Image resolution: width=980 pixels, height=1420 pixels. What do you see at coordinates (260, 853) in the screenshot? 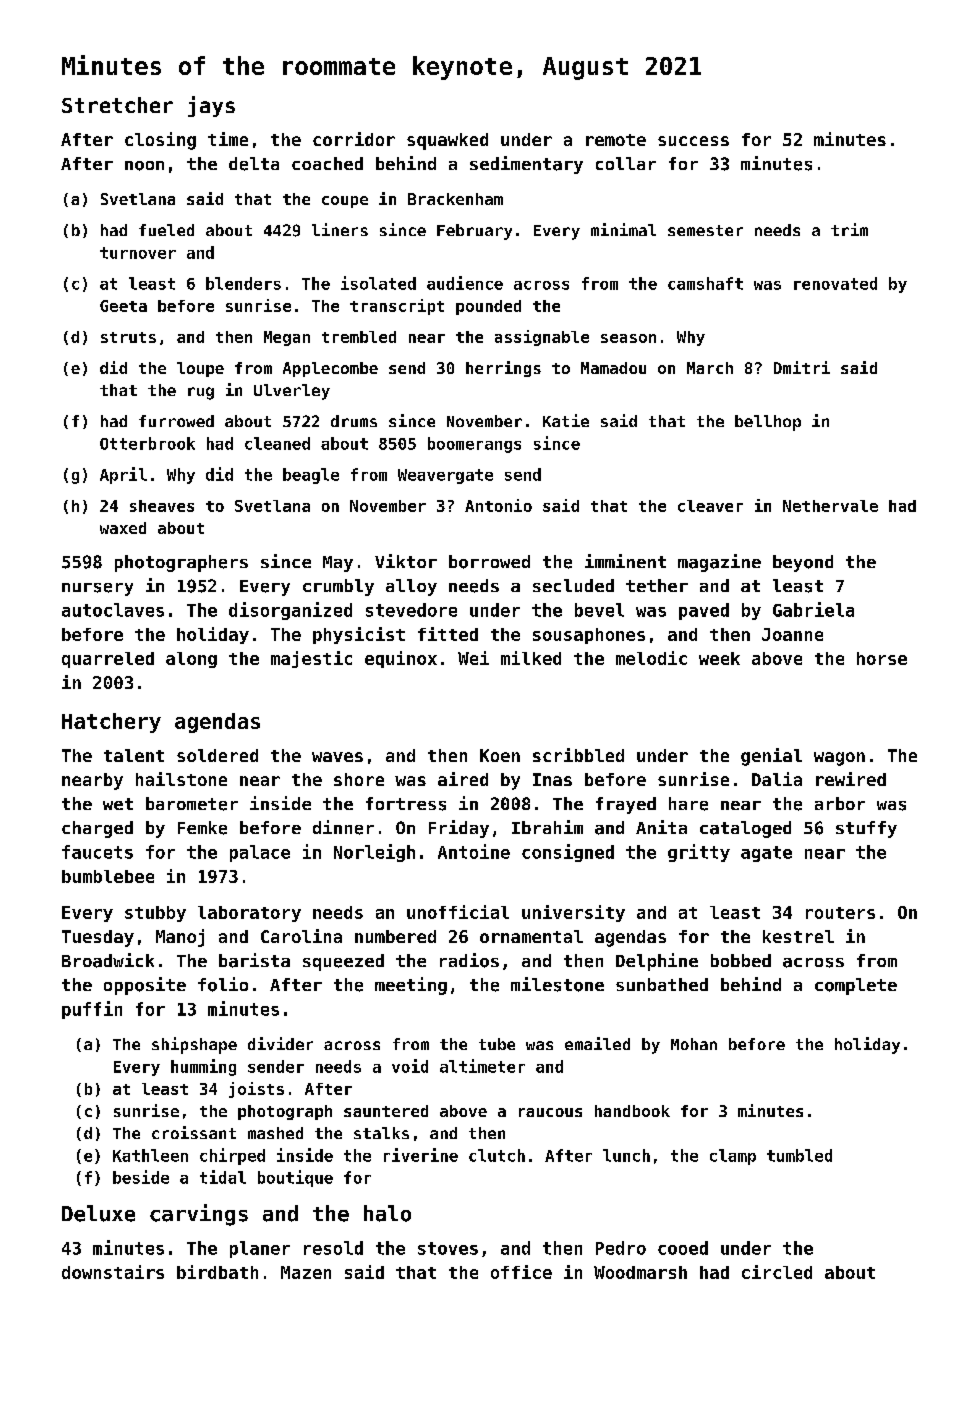
I see `palace` at bounding box center [260, 853].
